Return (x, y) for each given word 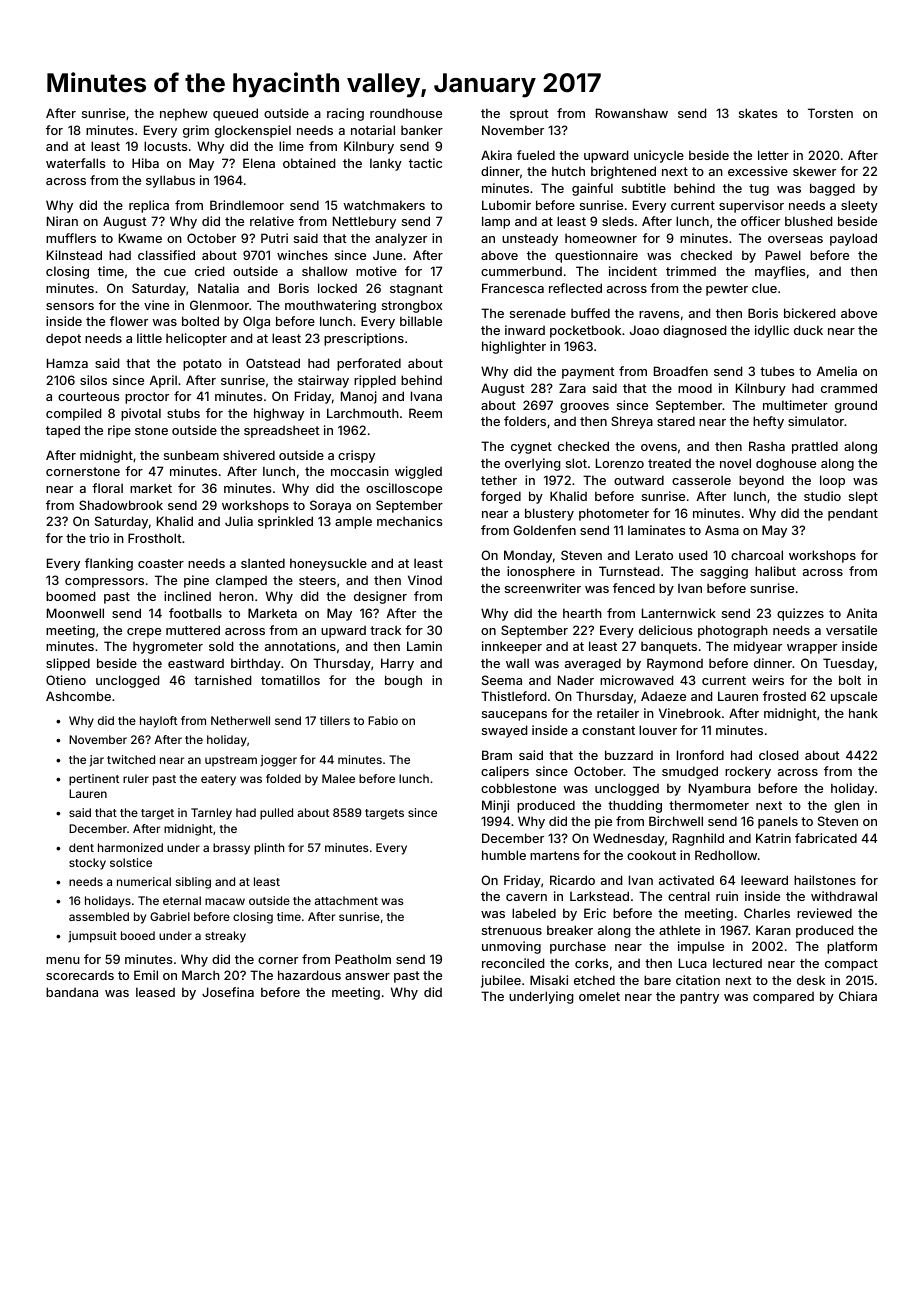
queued (235, 114)
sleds (618, 221)
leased (155, 992)
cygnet (531, 448)
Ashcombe (78, 696)
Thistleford (513, 696)
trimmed (691, 271)
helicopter (196, 339)
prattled (815, 447)
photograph (733, 631)
